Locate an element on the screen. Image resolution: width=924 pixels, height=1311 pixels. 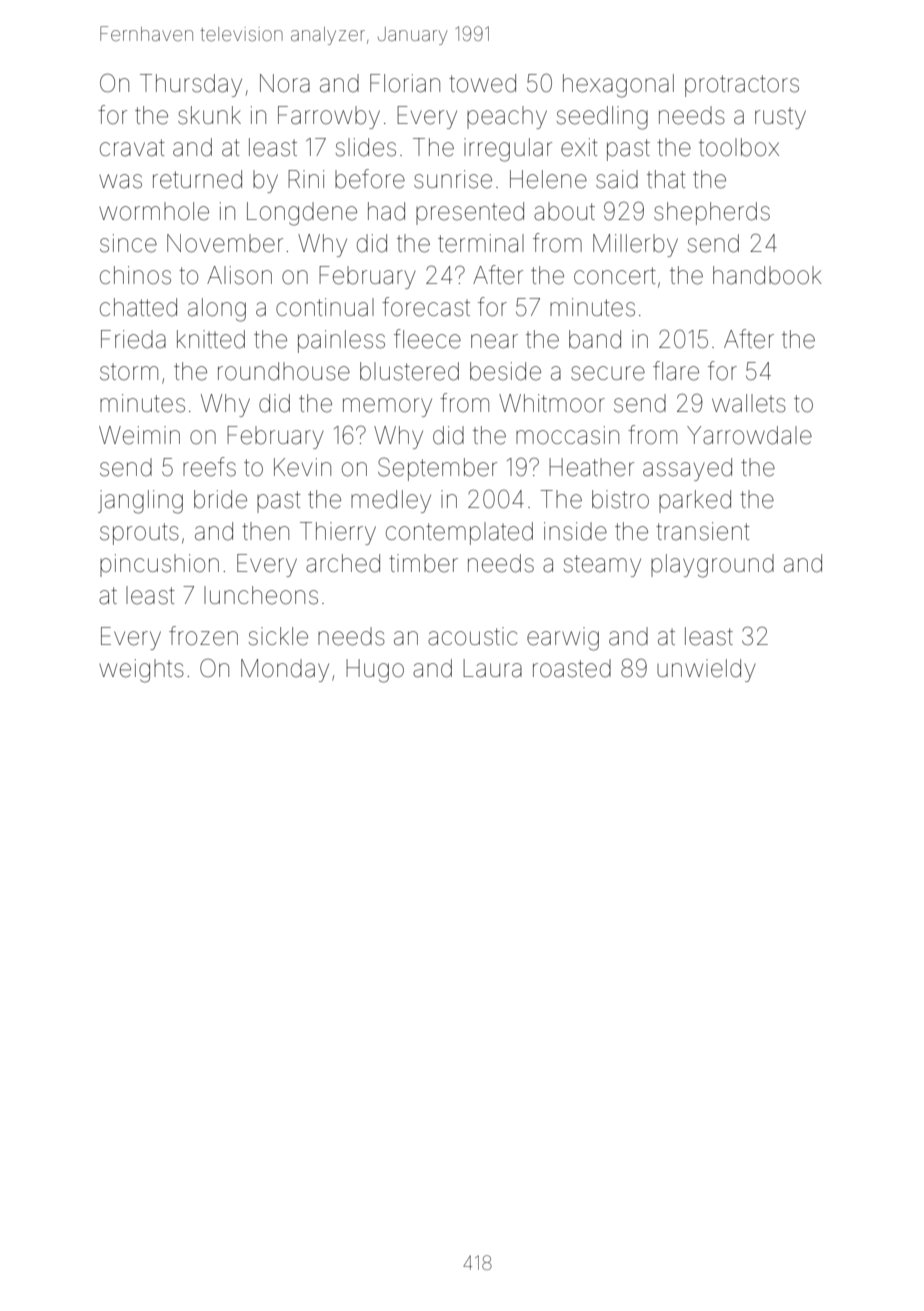
protractors is located at coordinates (742, 86).
